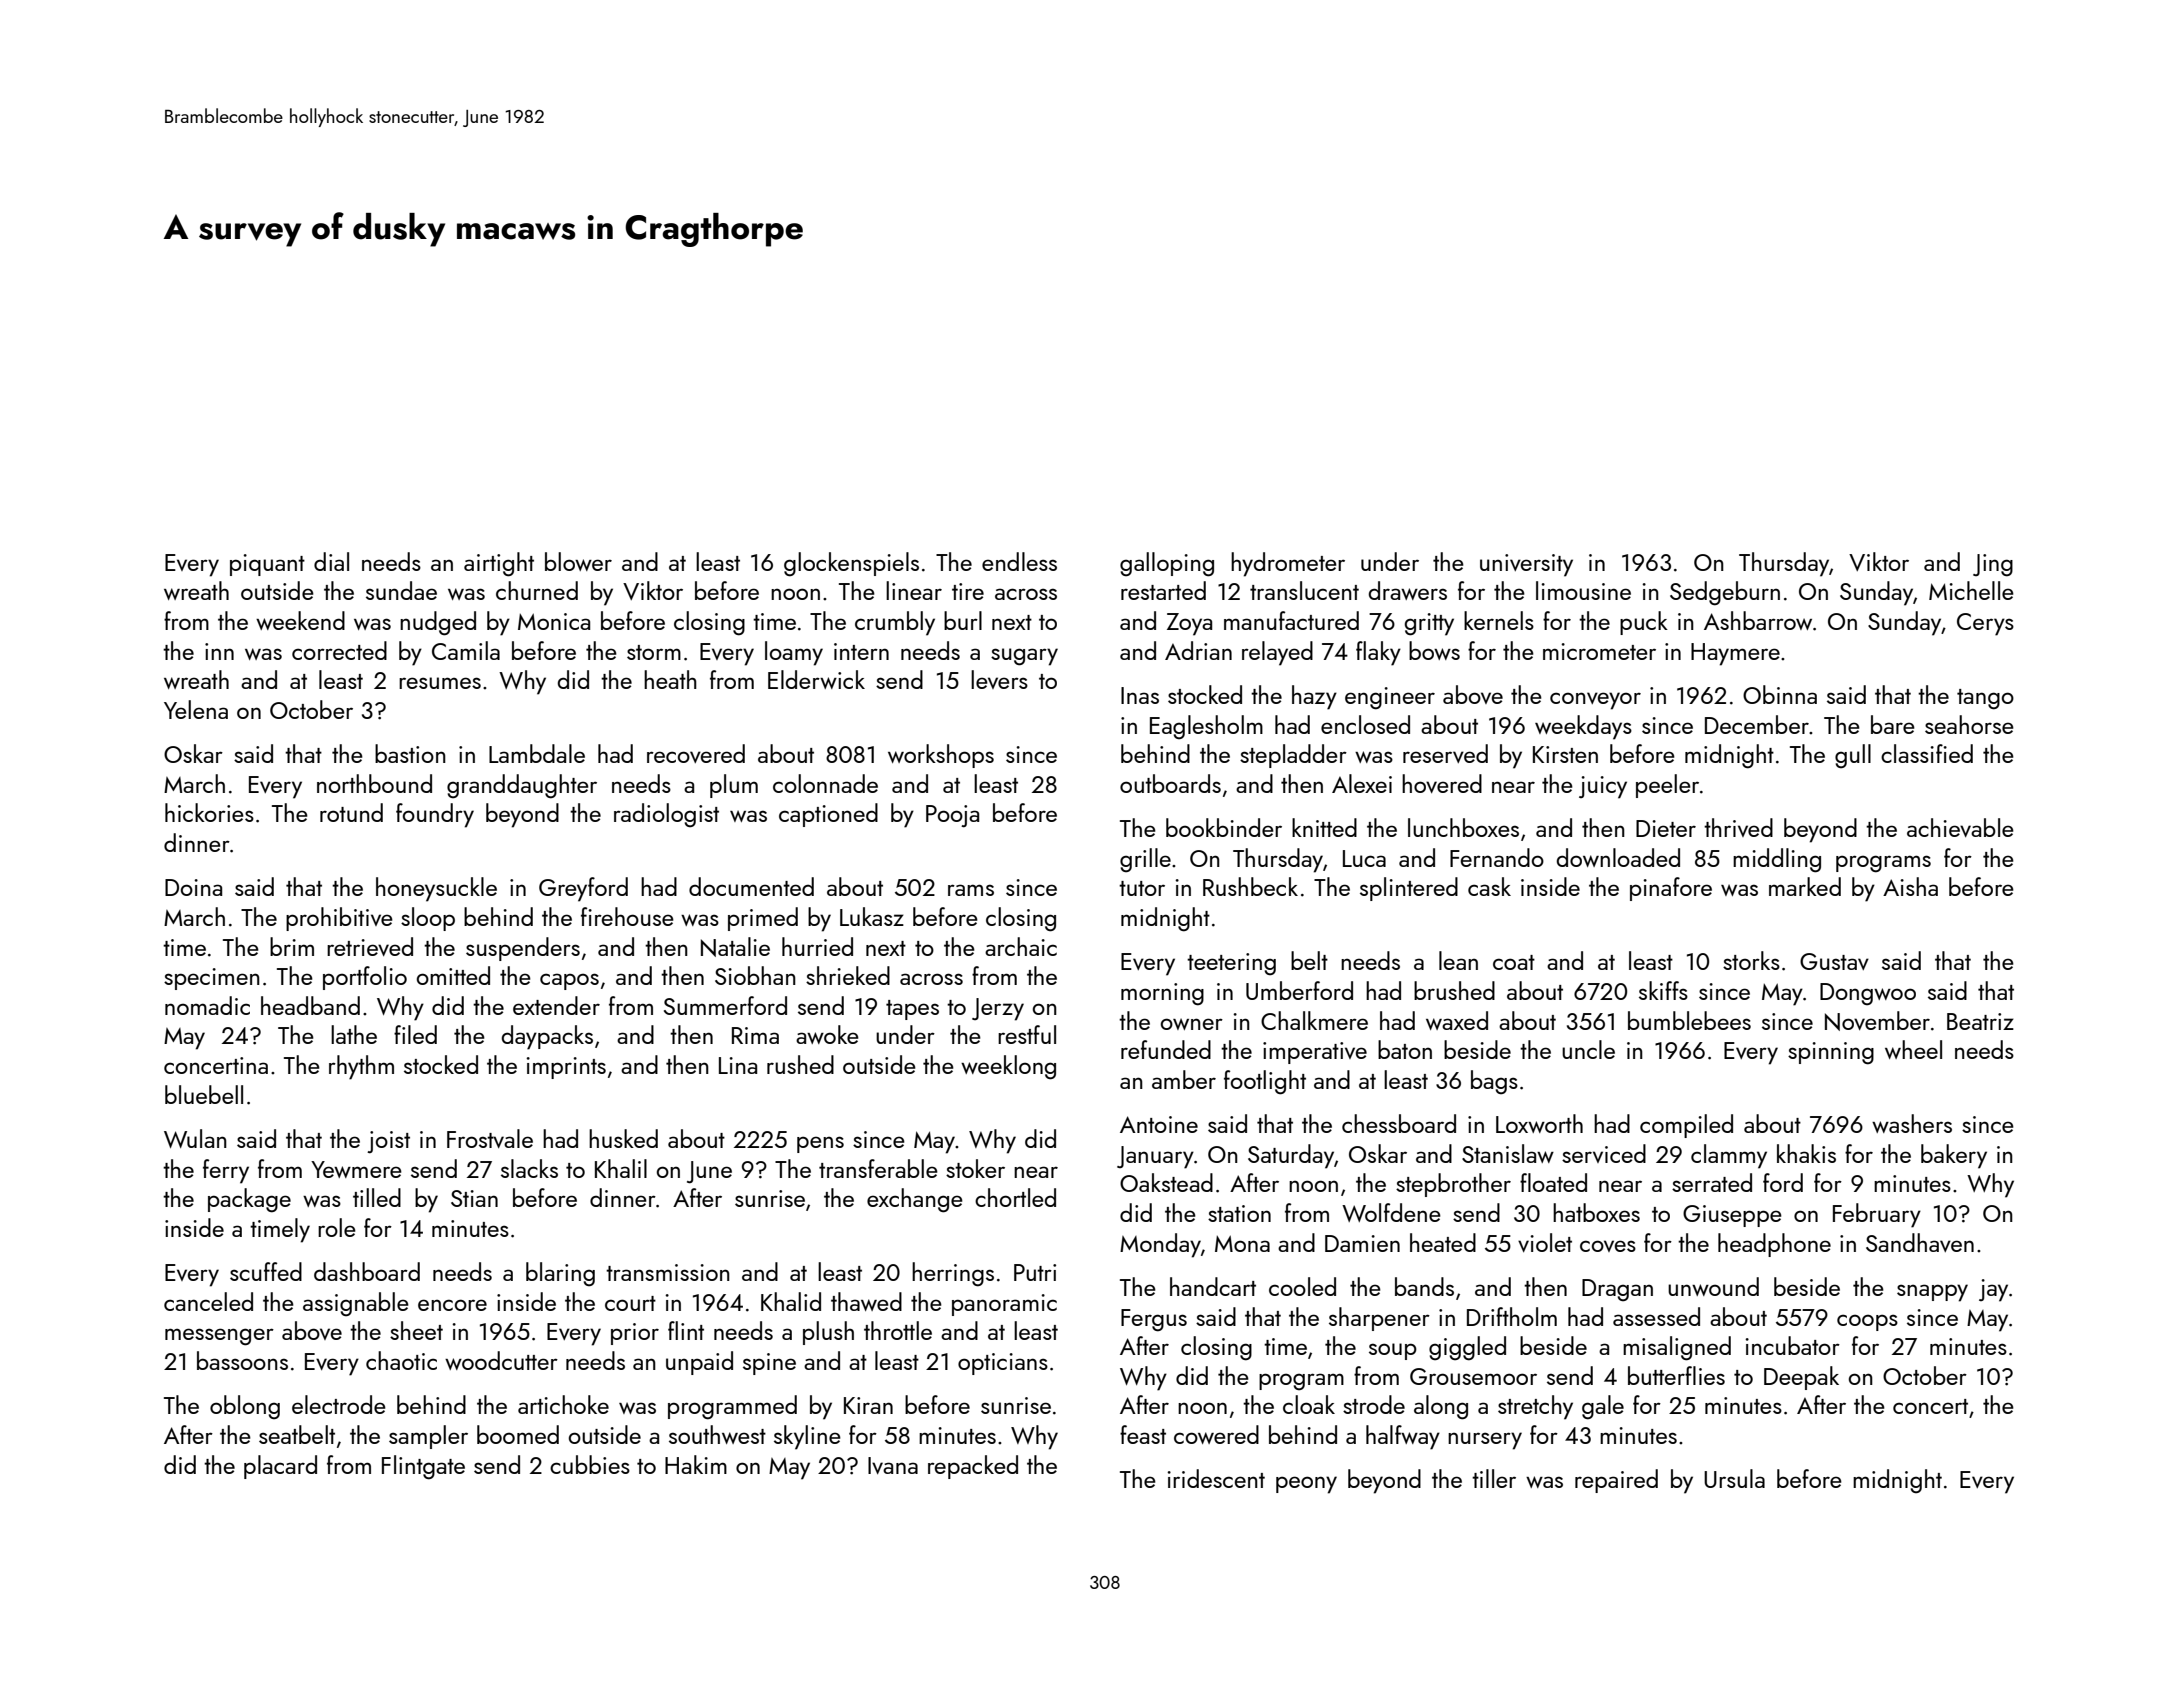  Describe the element at coordinates (435, 815) in the document. I see `foundry` at that location.
